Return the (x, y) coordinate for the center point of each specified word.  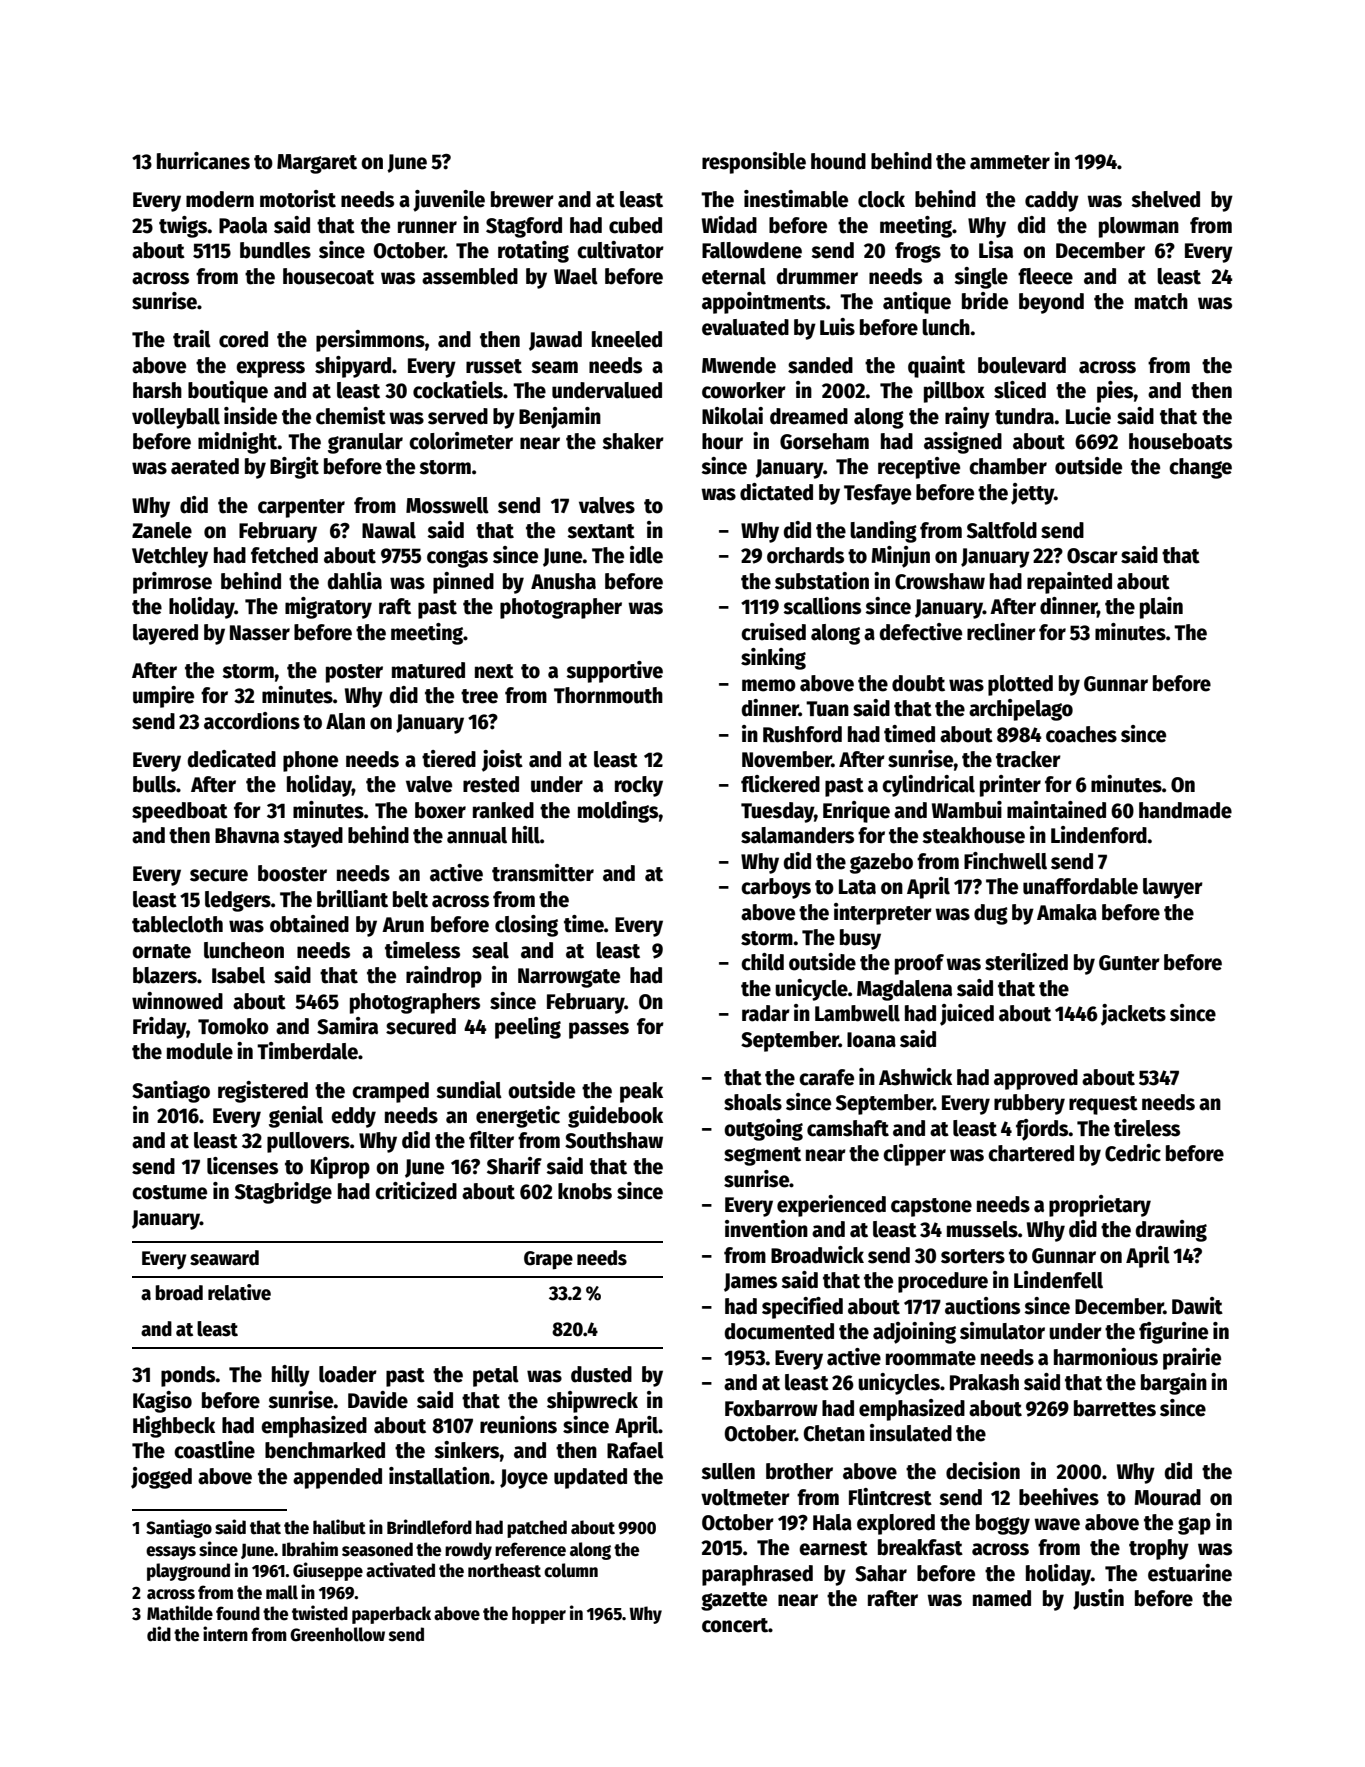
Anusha (563, 581)
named (1002, 1598)
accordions (252, 721)
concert (735, 1625)
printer (1010, 786)
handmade (1185, 810)
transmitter (543, 873)
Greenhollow (337, 1634)
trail (192, 339)
